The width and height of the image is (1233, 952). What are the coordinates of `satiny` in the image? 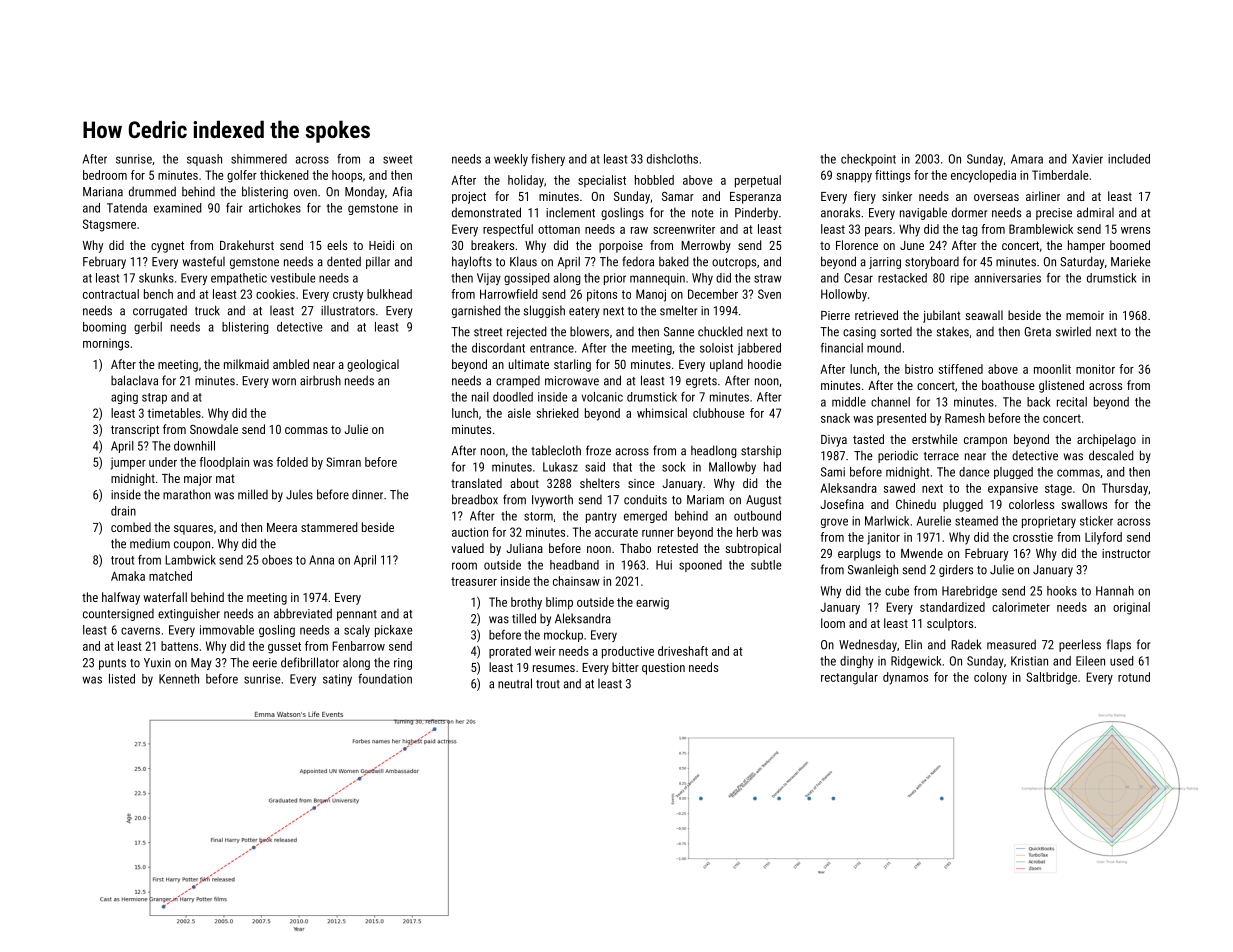 It's located at (337, 680).
